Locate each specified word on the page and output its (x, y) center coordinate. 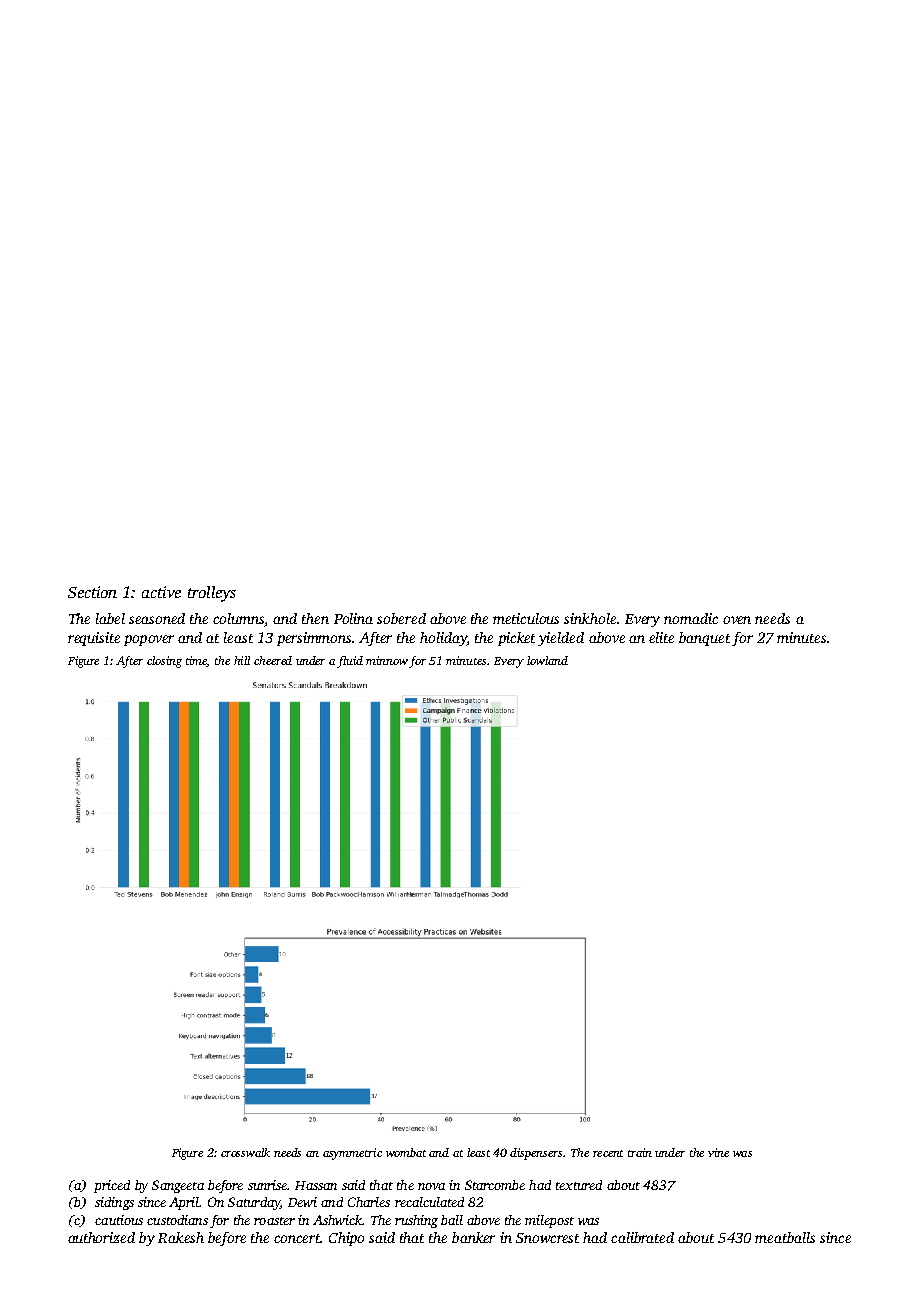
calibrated (642, 1237)
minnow (387, 660)
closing (164, 662)
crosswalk (245, 1152)
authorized (101, 1237)
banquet (704, 639)
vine (718, 1152)
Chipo (346, 1239)
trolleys (212, 594)
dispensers (536, 1154)
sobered (401, 618)
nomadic (691, 618)
